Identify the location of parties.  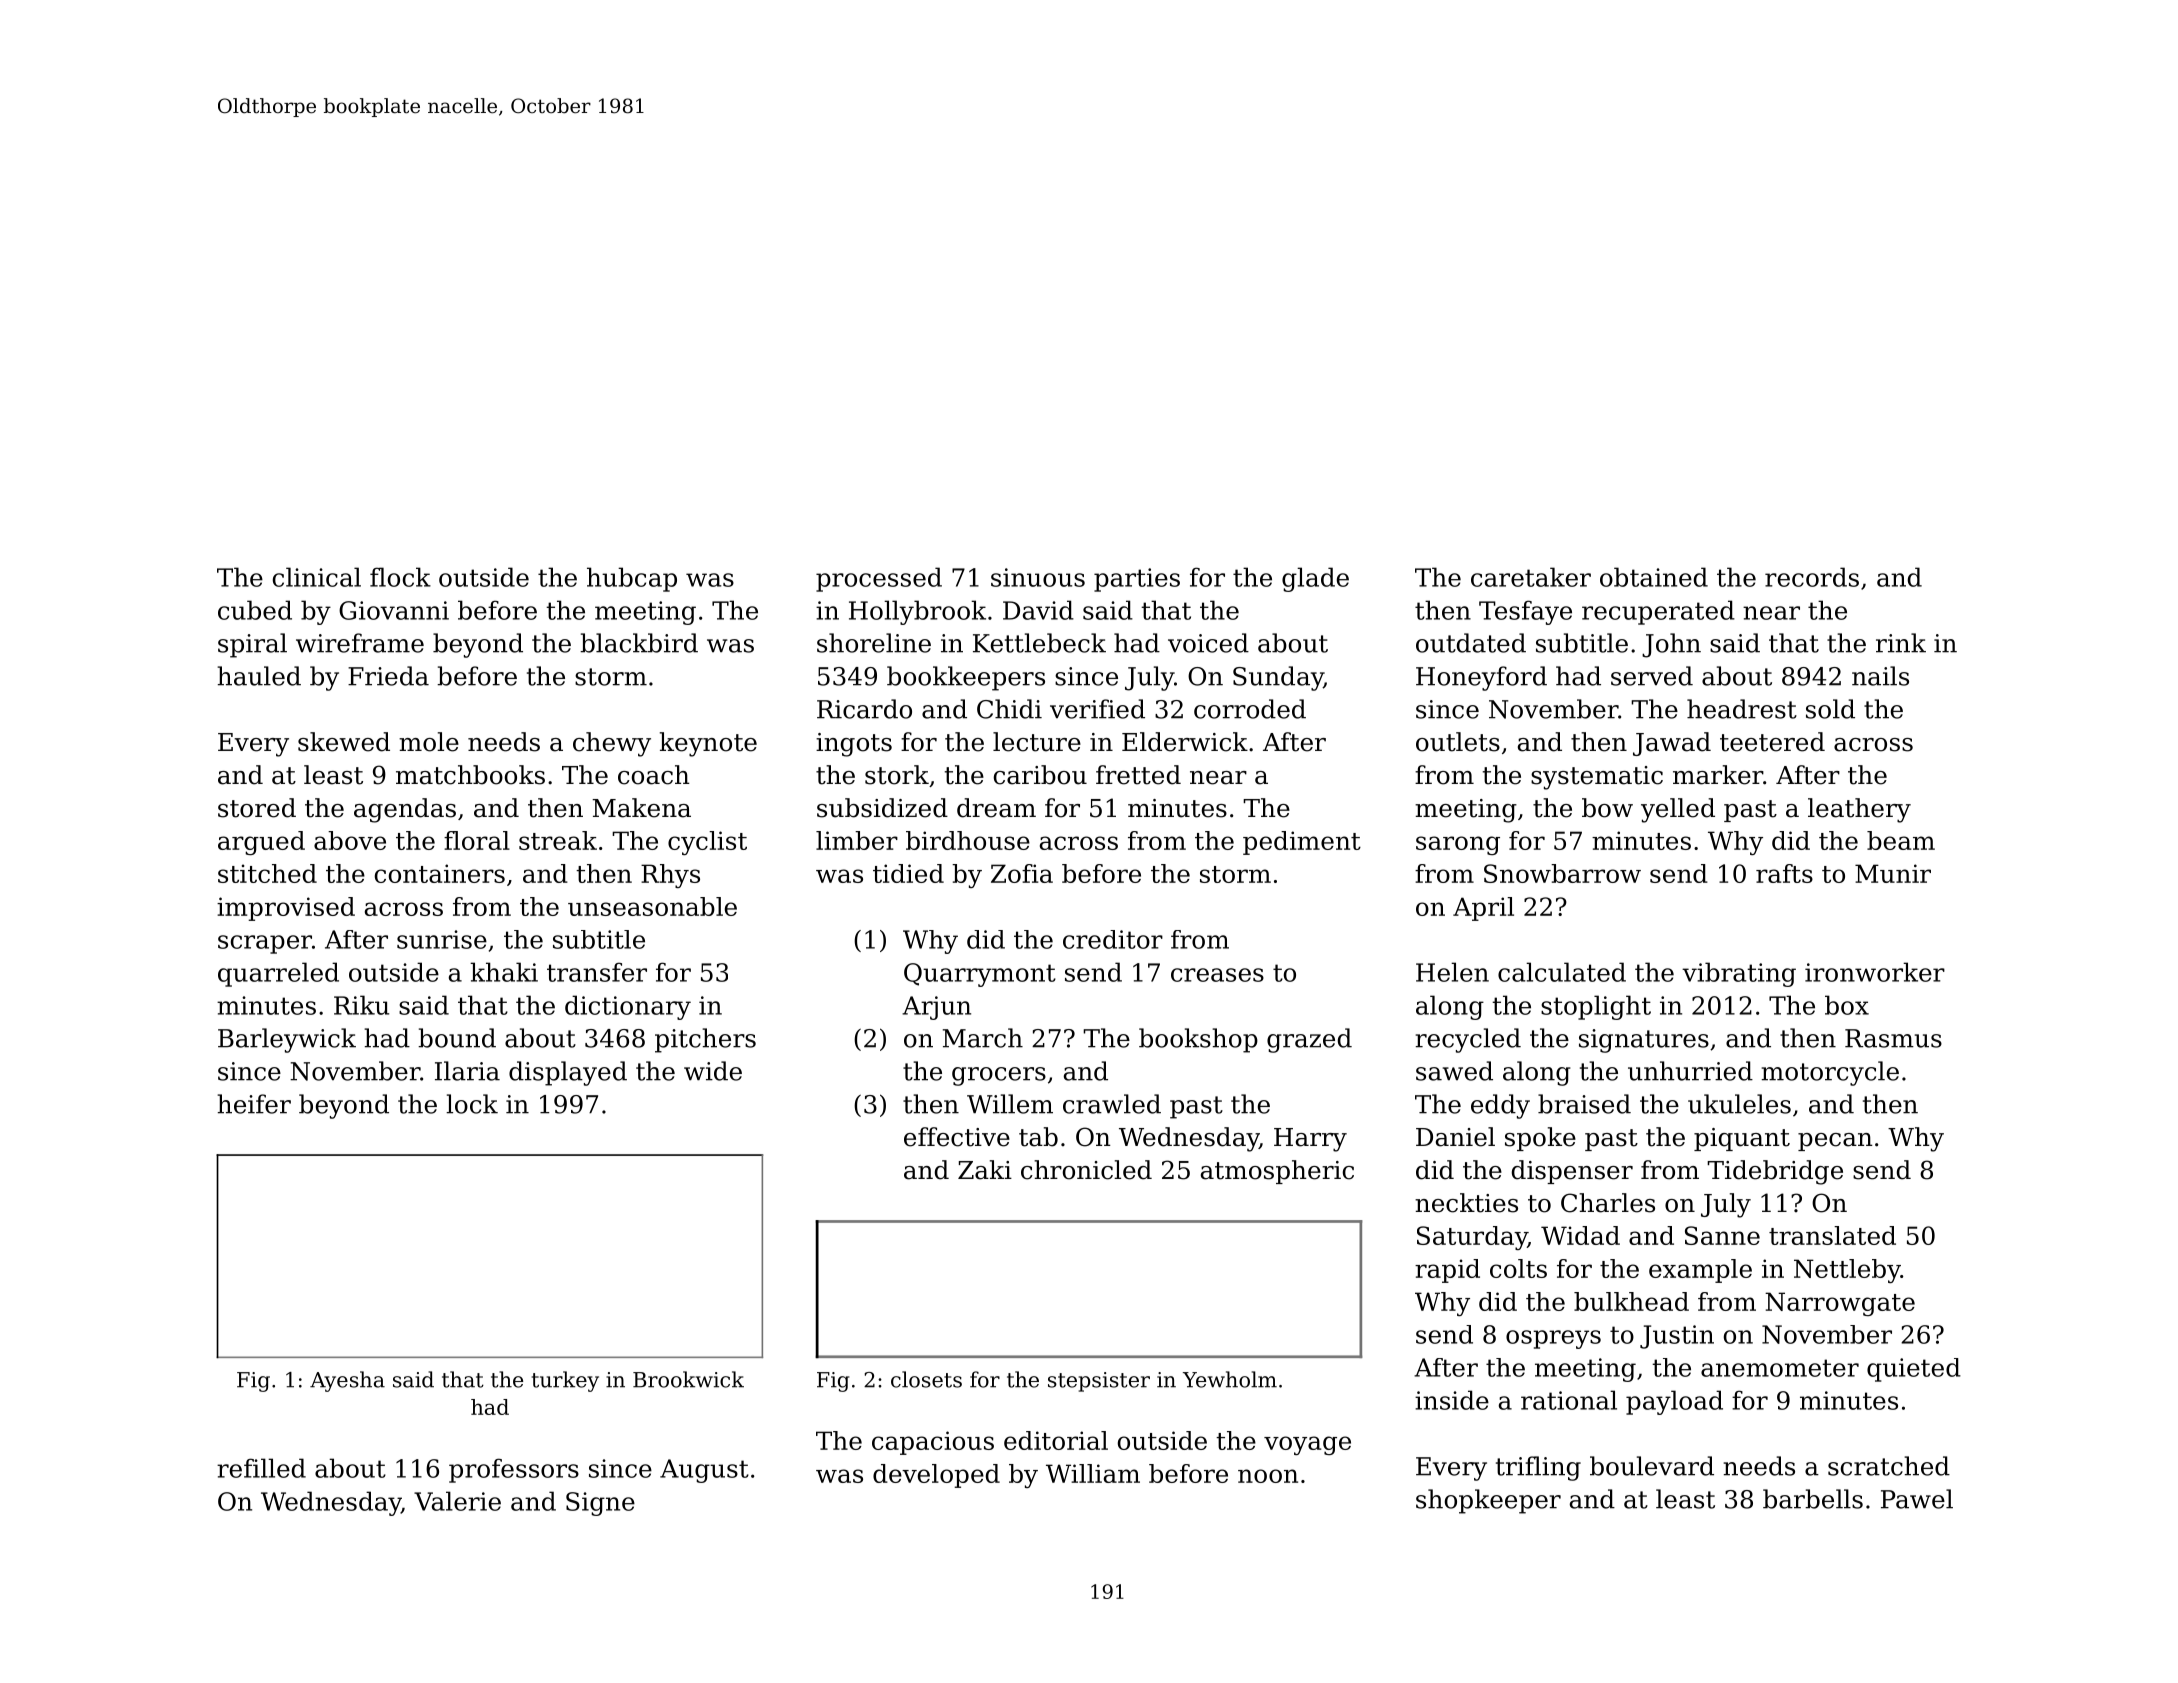
(1137, 580).
